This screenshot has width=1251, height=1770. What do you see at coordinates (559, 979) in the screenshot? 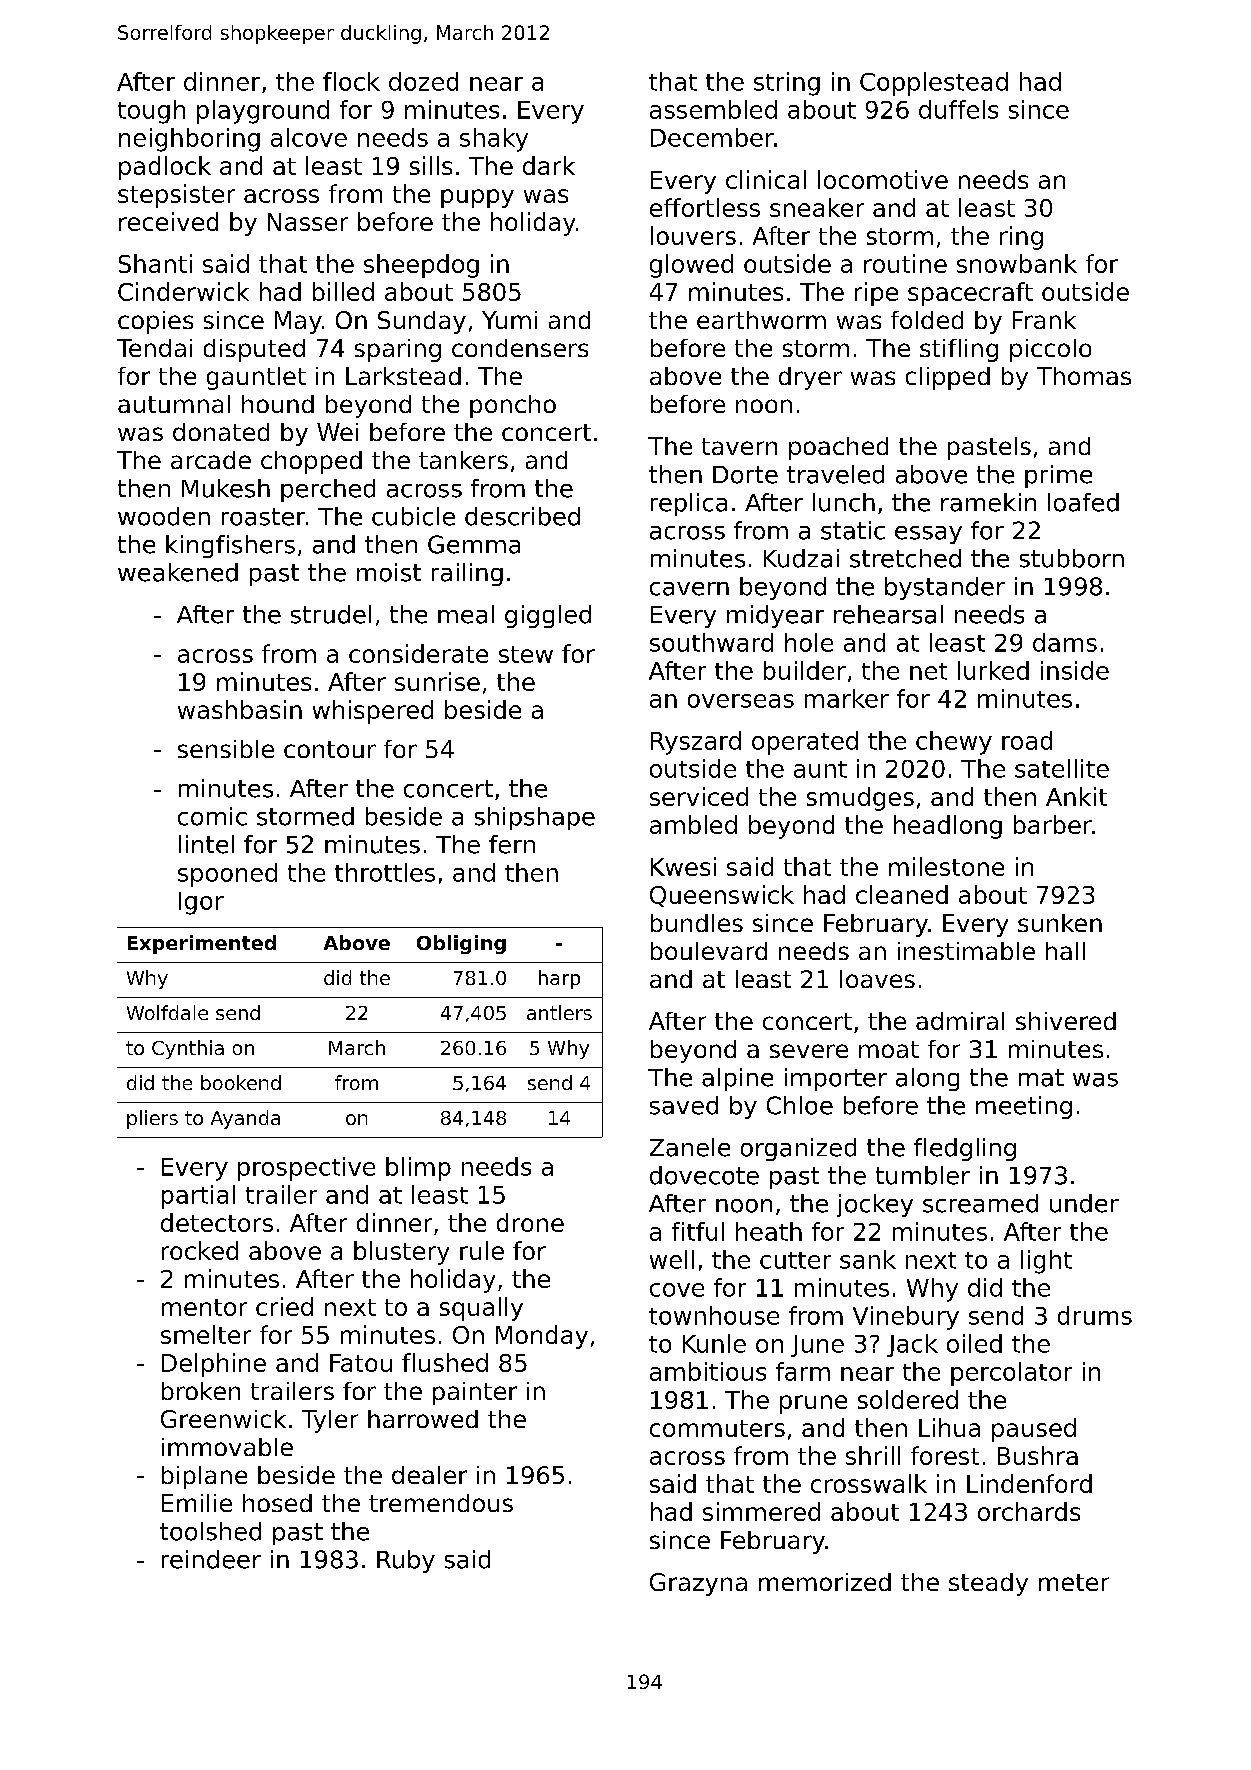
I see `harp` at bounding box center [559, 979].
